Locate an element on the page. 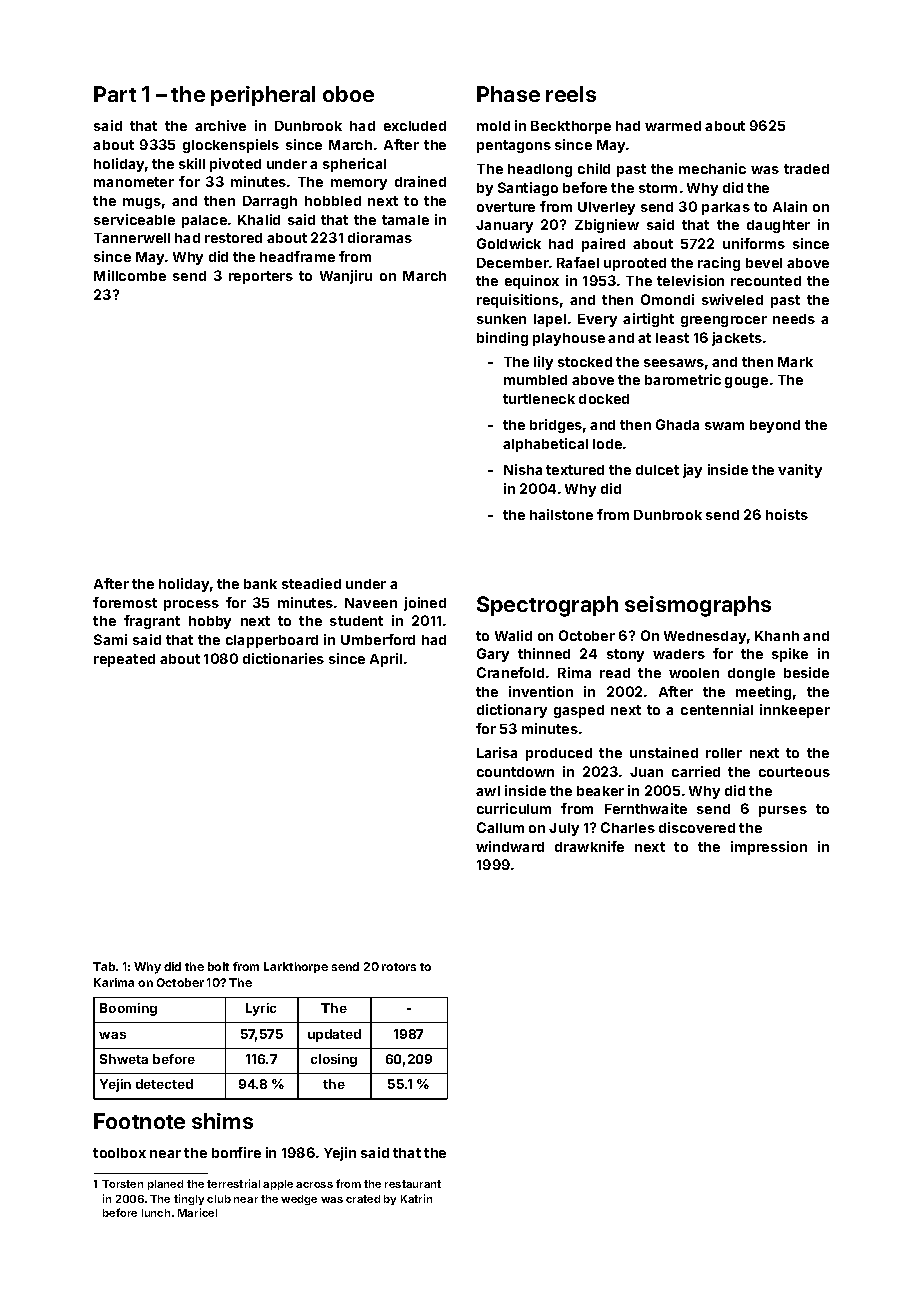 The image size is (924, 1308). spike is located at coordinates (790, 655).
